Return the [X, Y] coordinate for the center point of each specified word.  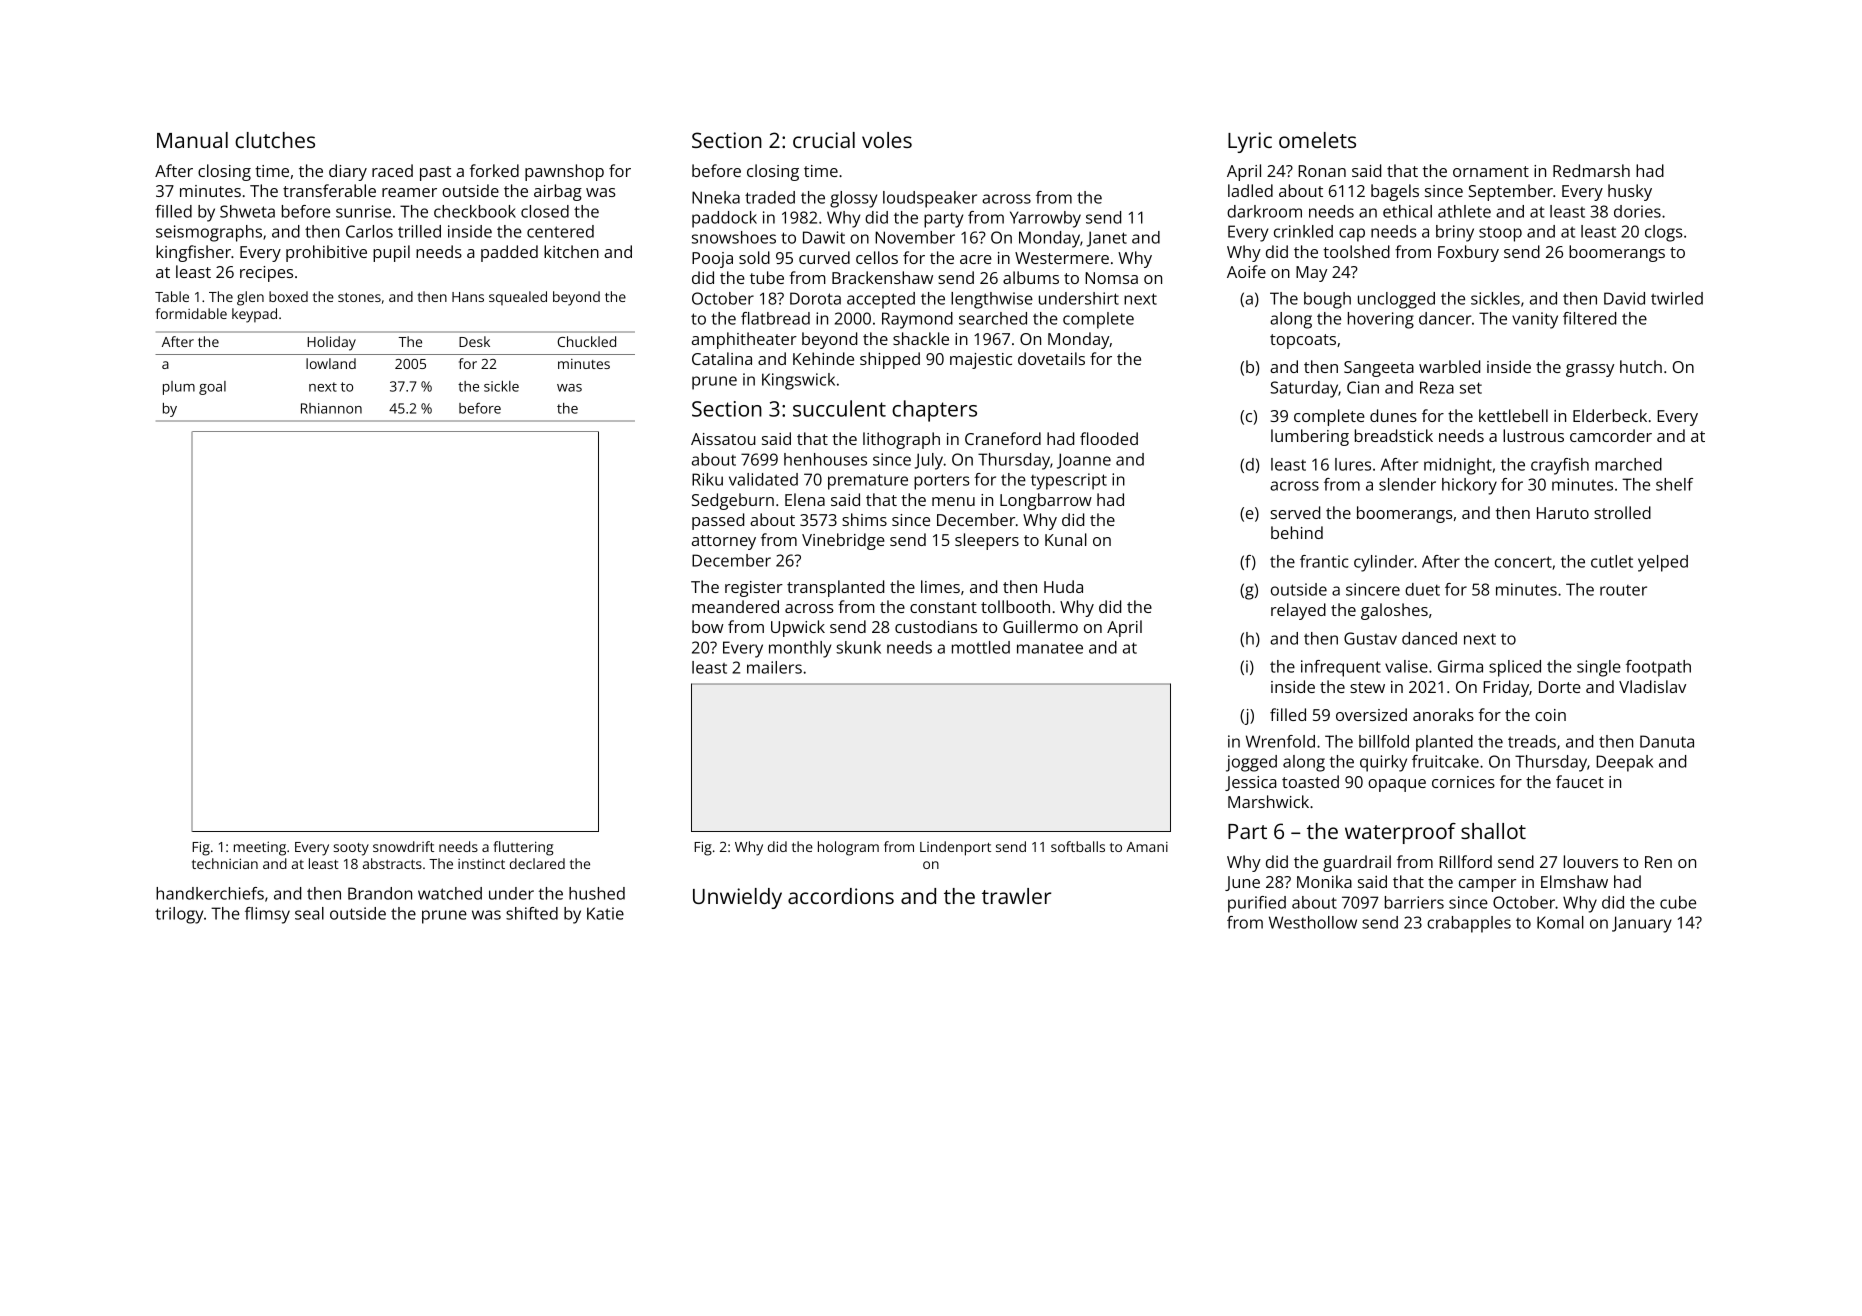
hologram [848, 848]
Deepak [1624, 763]
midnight [1458, 466]
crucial [824, 140]
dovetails [1051, 358]
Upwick [798, 628]
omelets [1317, 140]
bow [708, 626]
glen [250, 298]
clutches [275, 140]
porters [941, 482]
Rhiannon [331, 408]
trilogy [179, 915]
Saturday [1304, 389]
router [1623, 590]
